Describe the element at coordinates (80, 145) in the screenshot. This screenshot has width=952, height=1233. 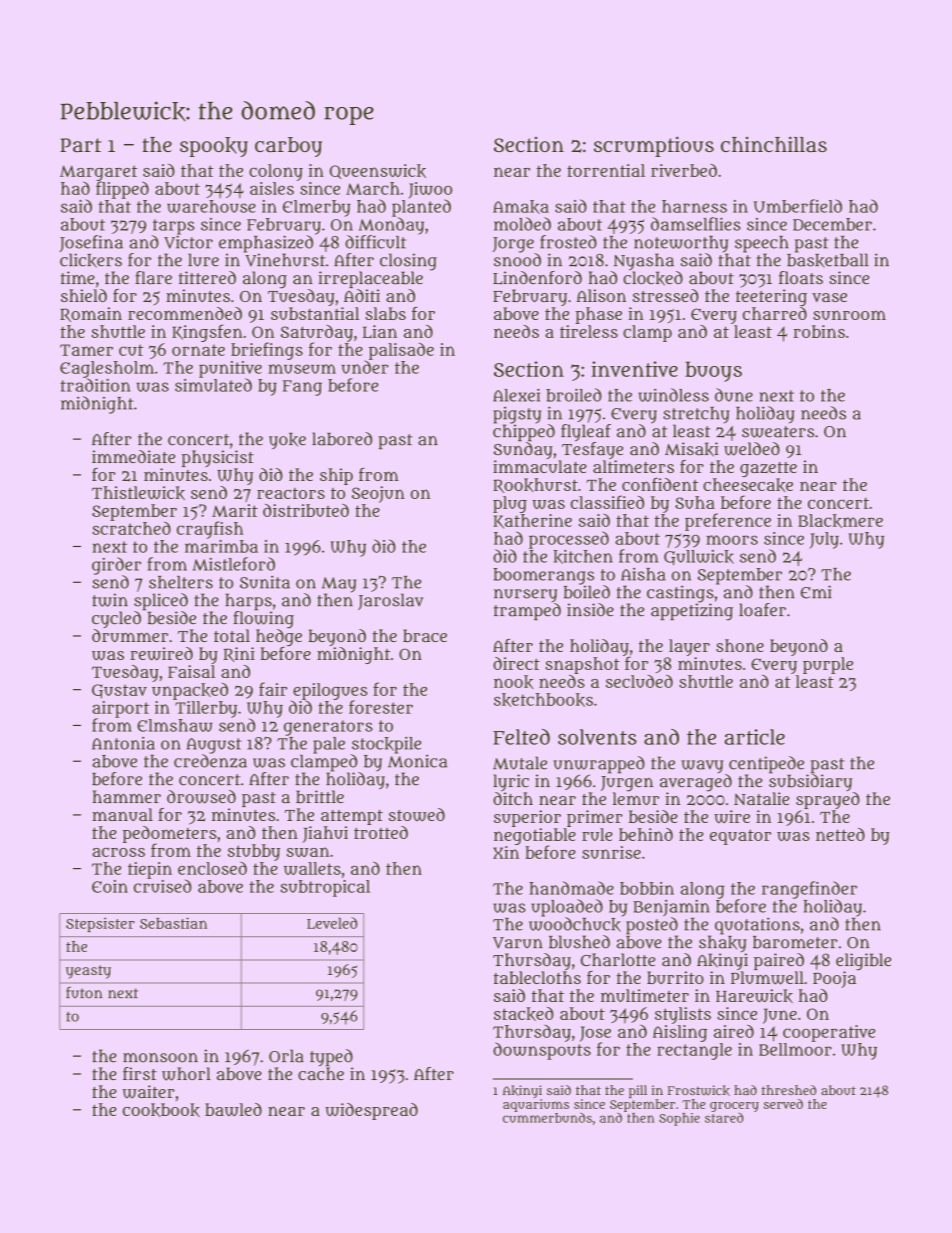
I see `Part` at that location.
